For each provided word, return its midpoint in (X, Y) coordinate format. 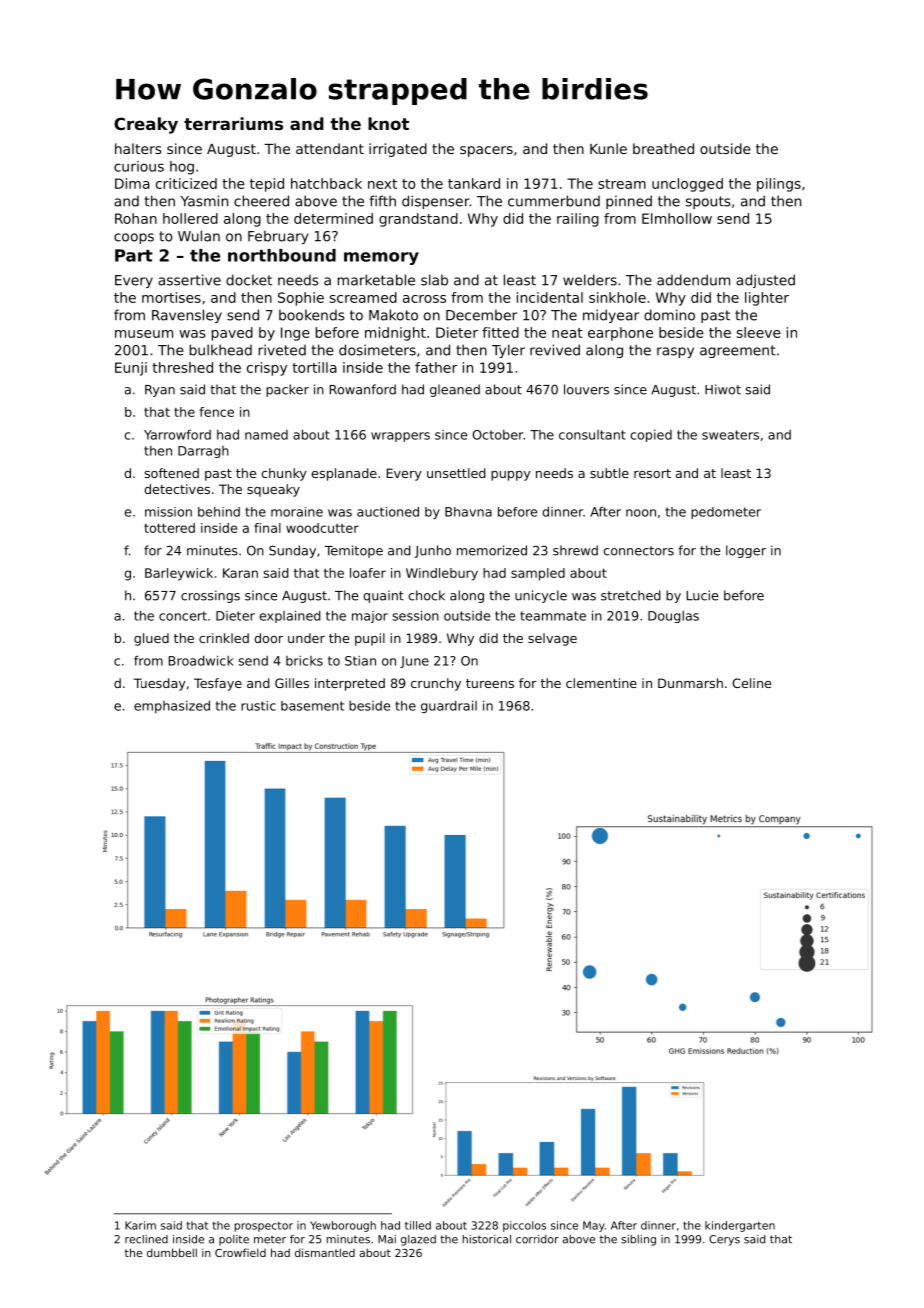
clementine (601, 683)
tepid (267, 185)
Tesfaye (218, 684)
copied (651, 436)
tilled (418, 1225)
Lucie (702, 595)
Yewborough (343, 1226)
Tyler (508, 351)
